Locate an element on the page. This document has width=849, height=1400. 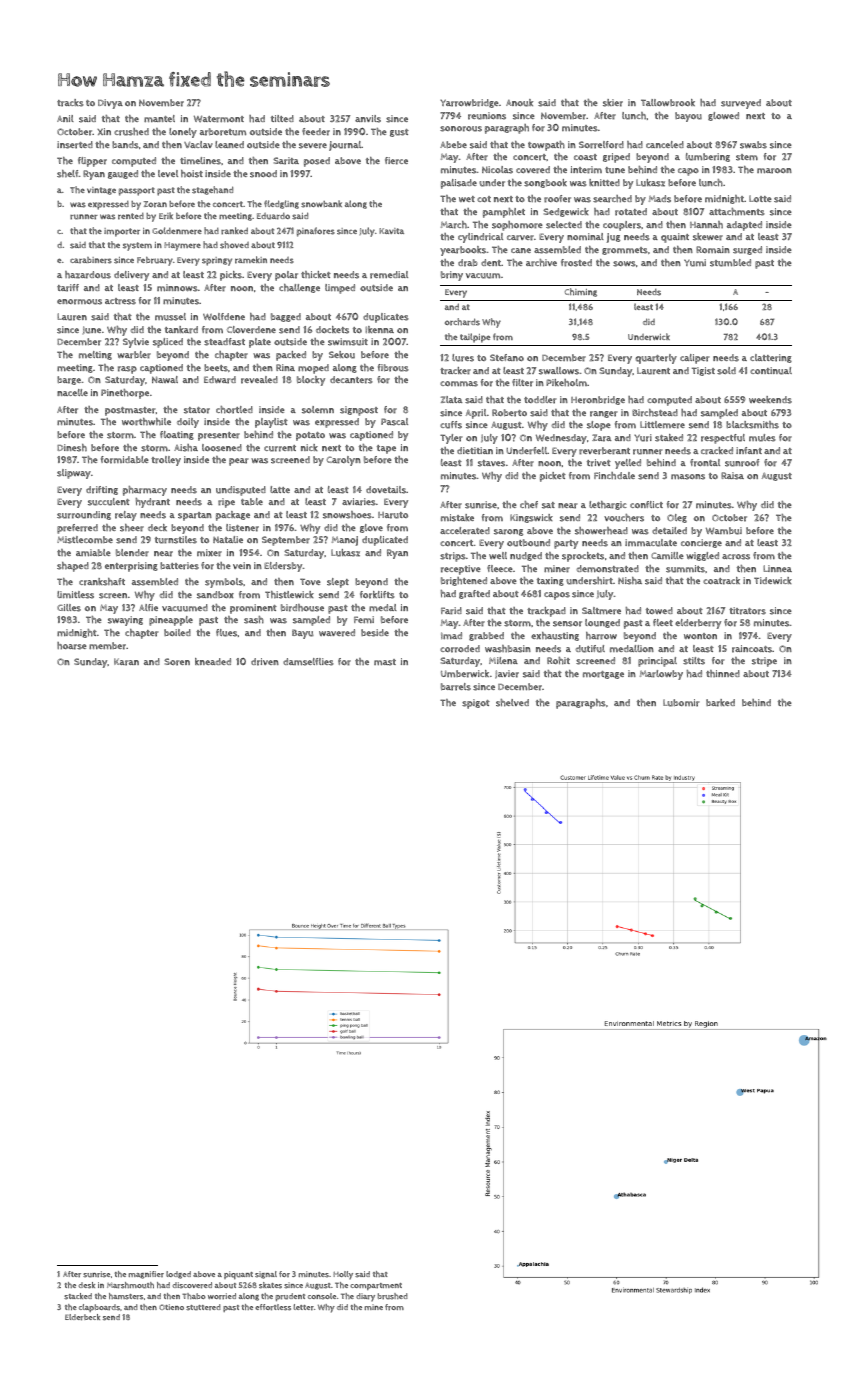
magnifier is located at coordinates (146, 1275).
